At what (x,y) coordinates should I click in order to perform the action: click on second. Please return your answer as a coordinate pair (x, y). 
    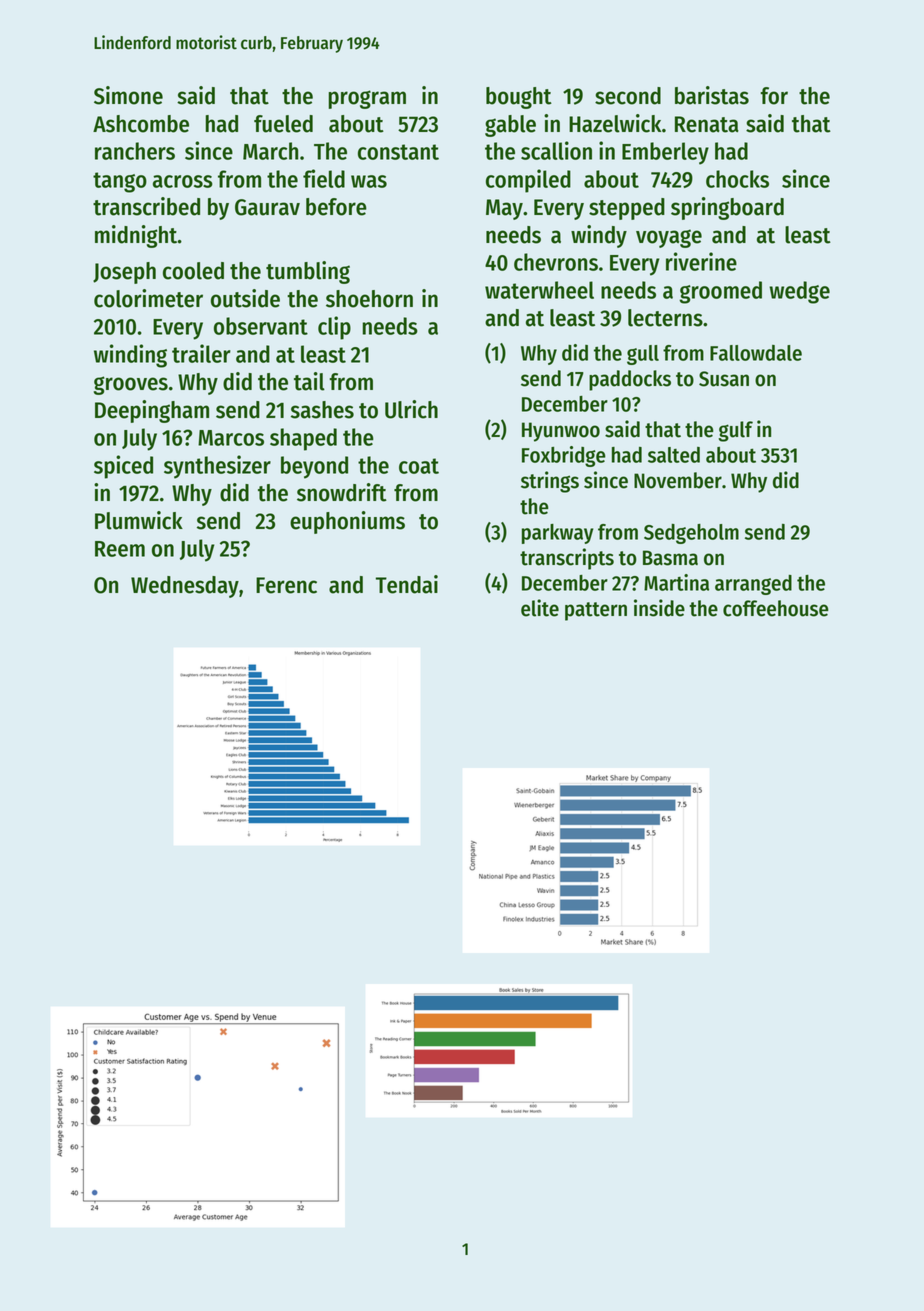
    Looking at the image, I should click on (628, 96).
